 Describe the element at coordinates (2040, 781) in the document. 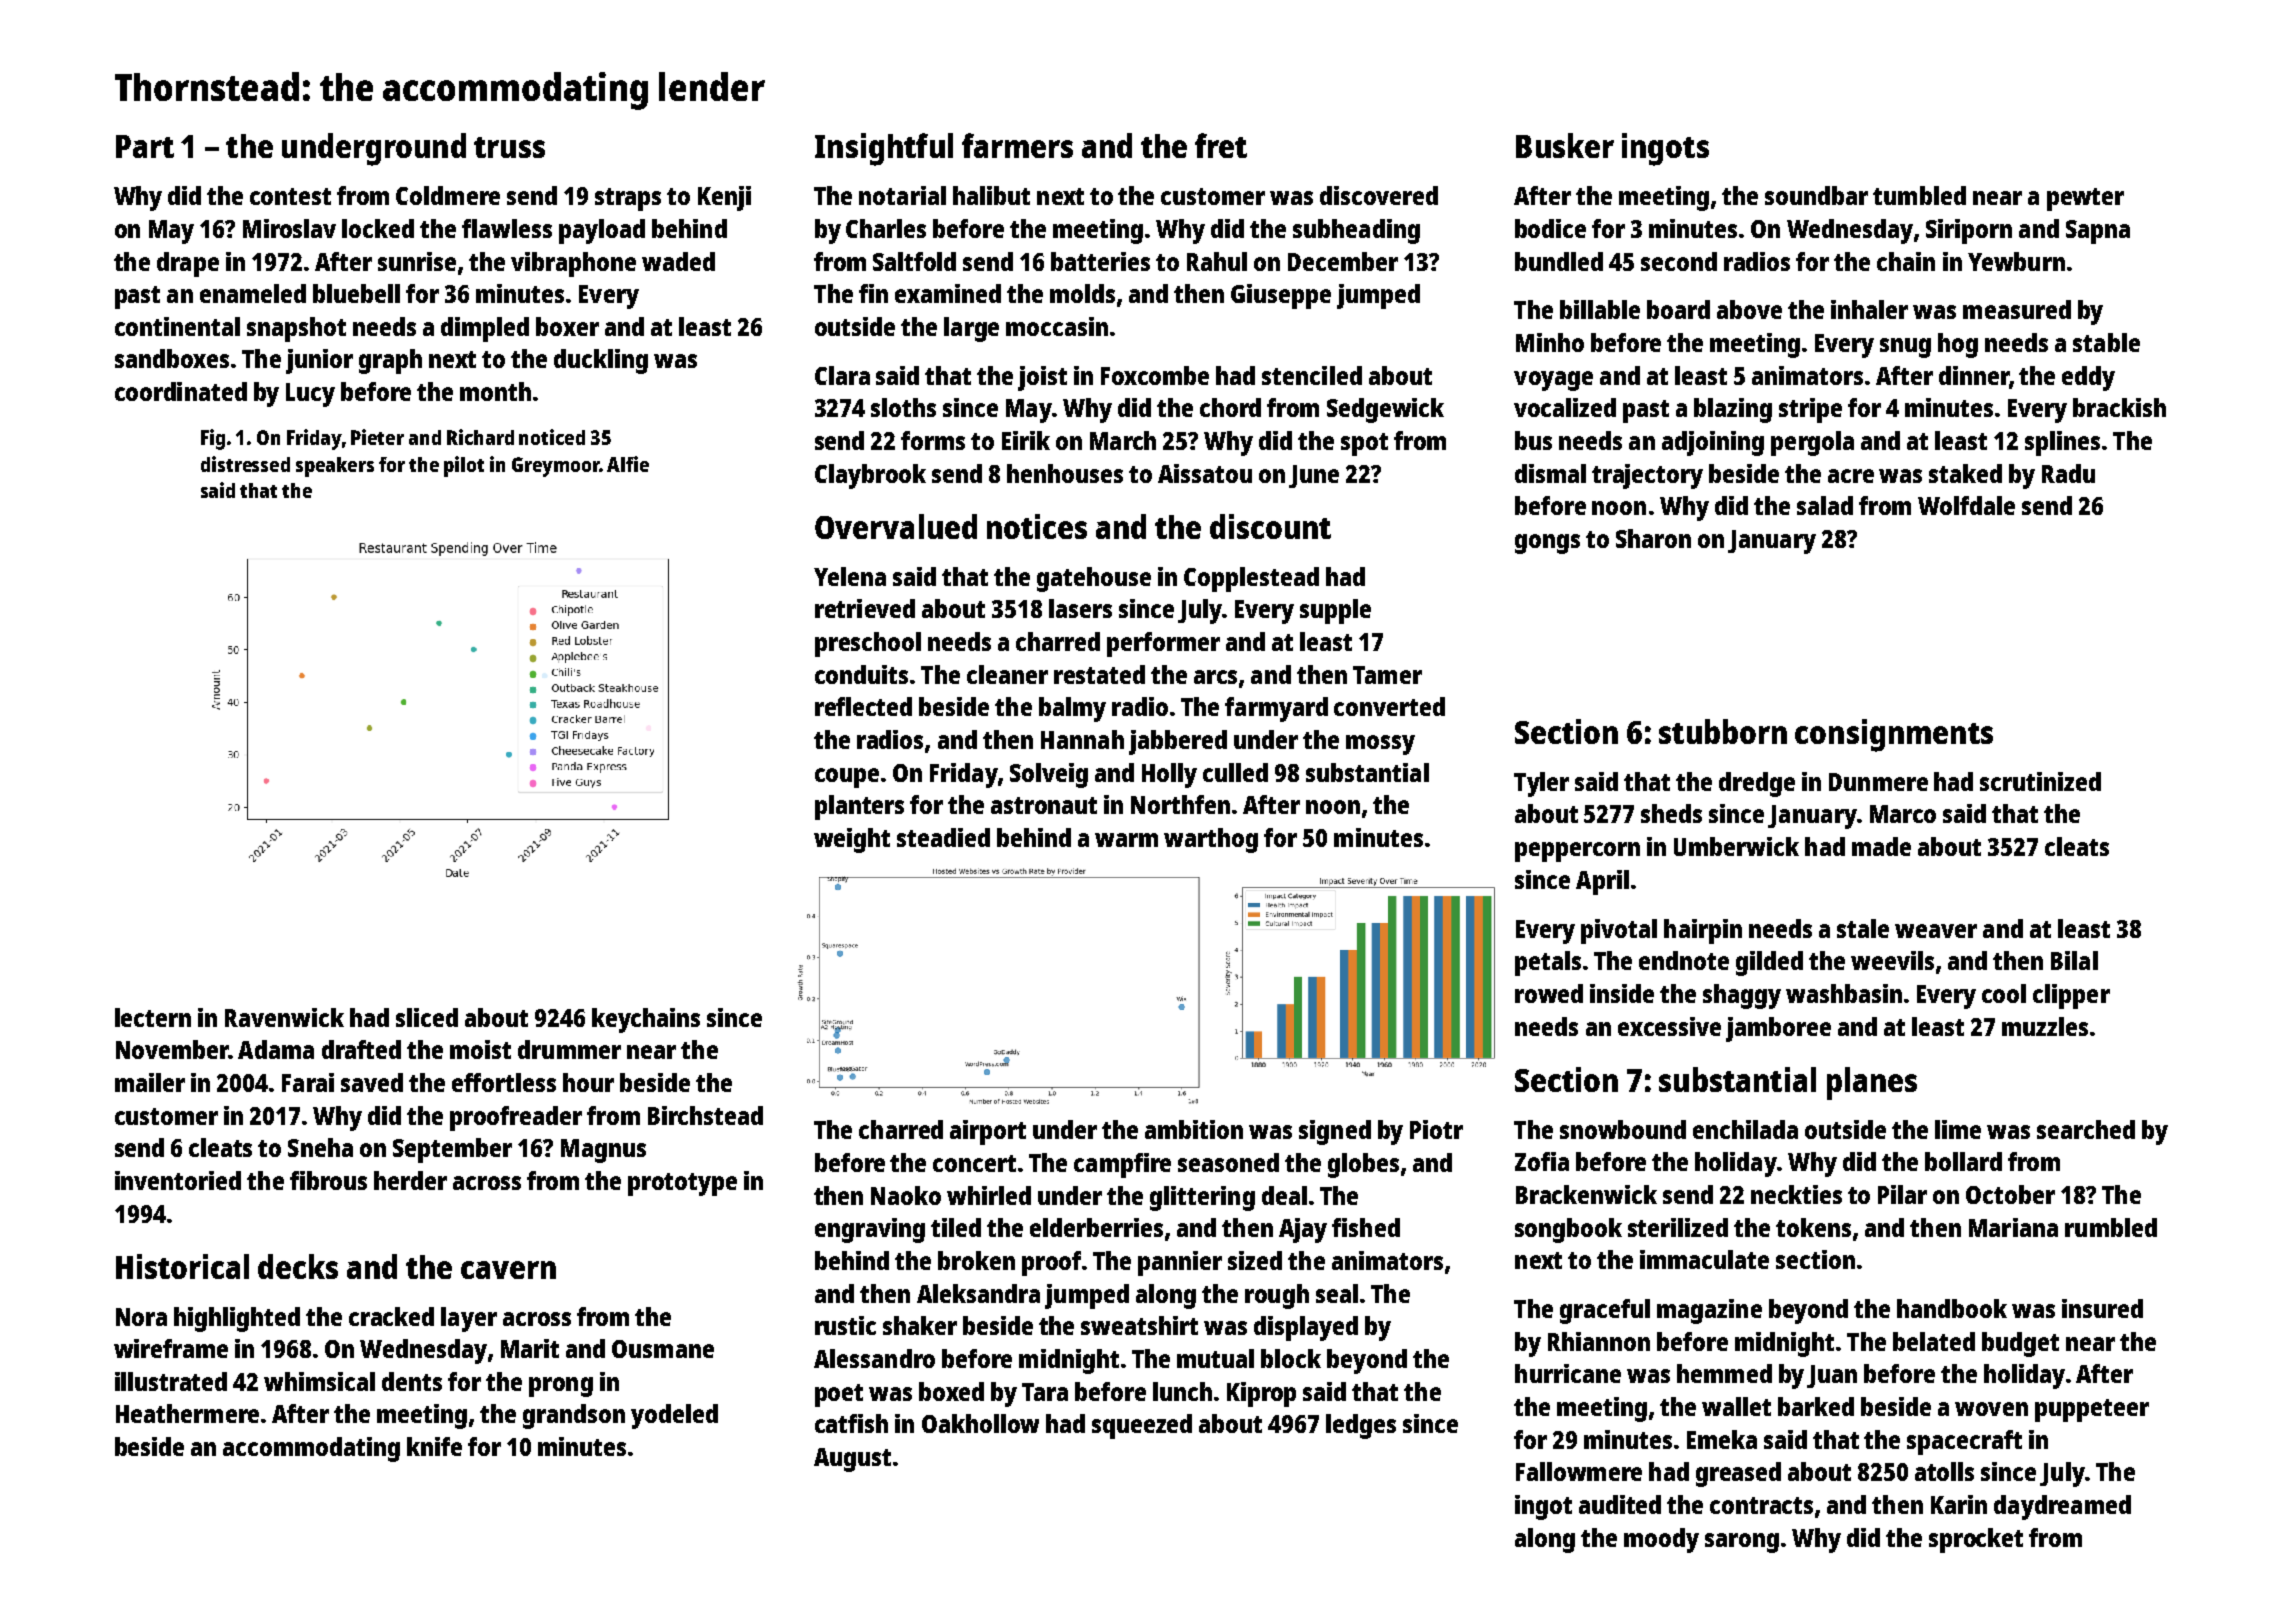

I see `scrutinized` at that location.
